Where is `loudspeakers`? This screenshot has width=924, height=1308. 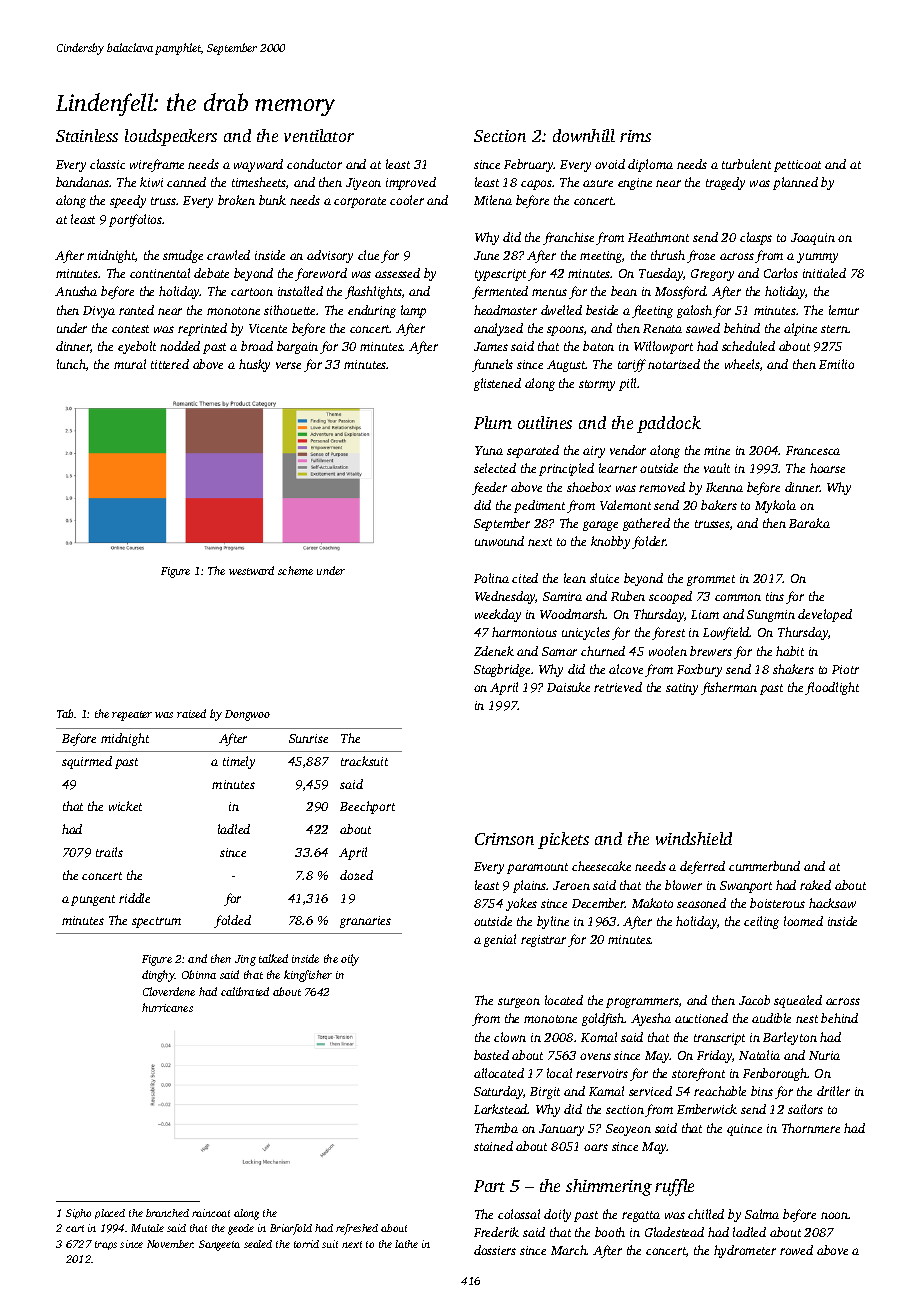
loudspeakers is located at coordinates (171, 137).
